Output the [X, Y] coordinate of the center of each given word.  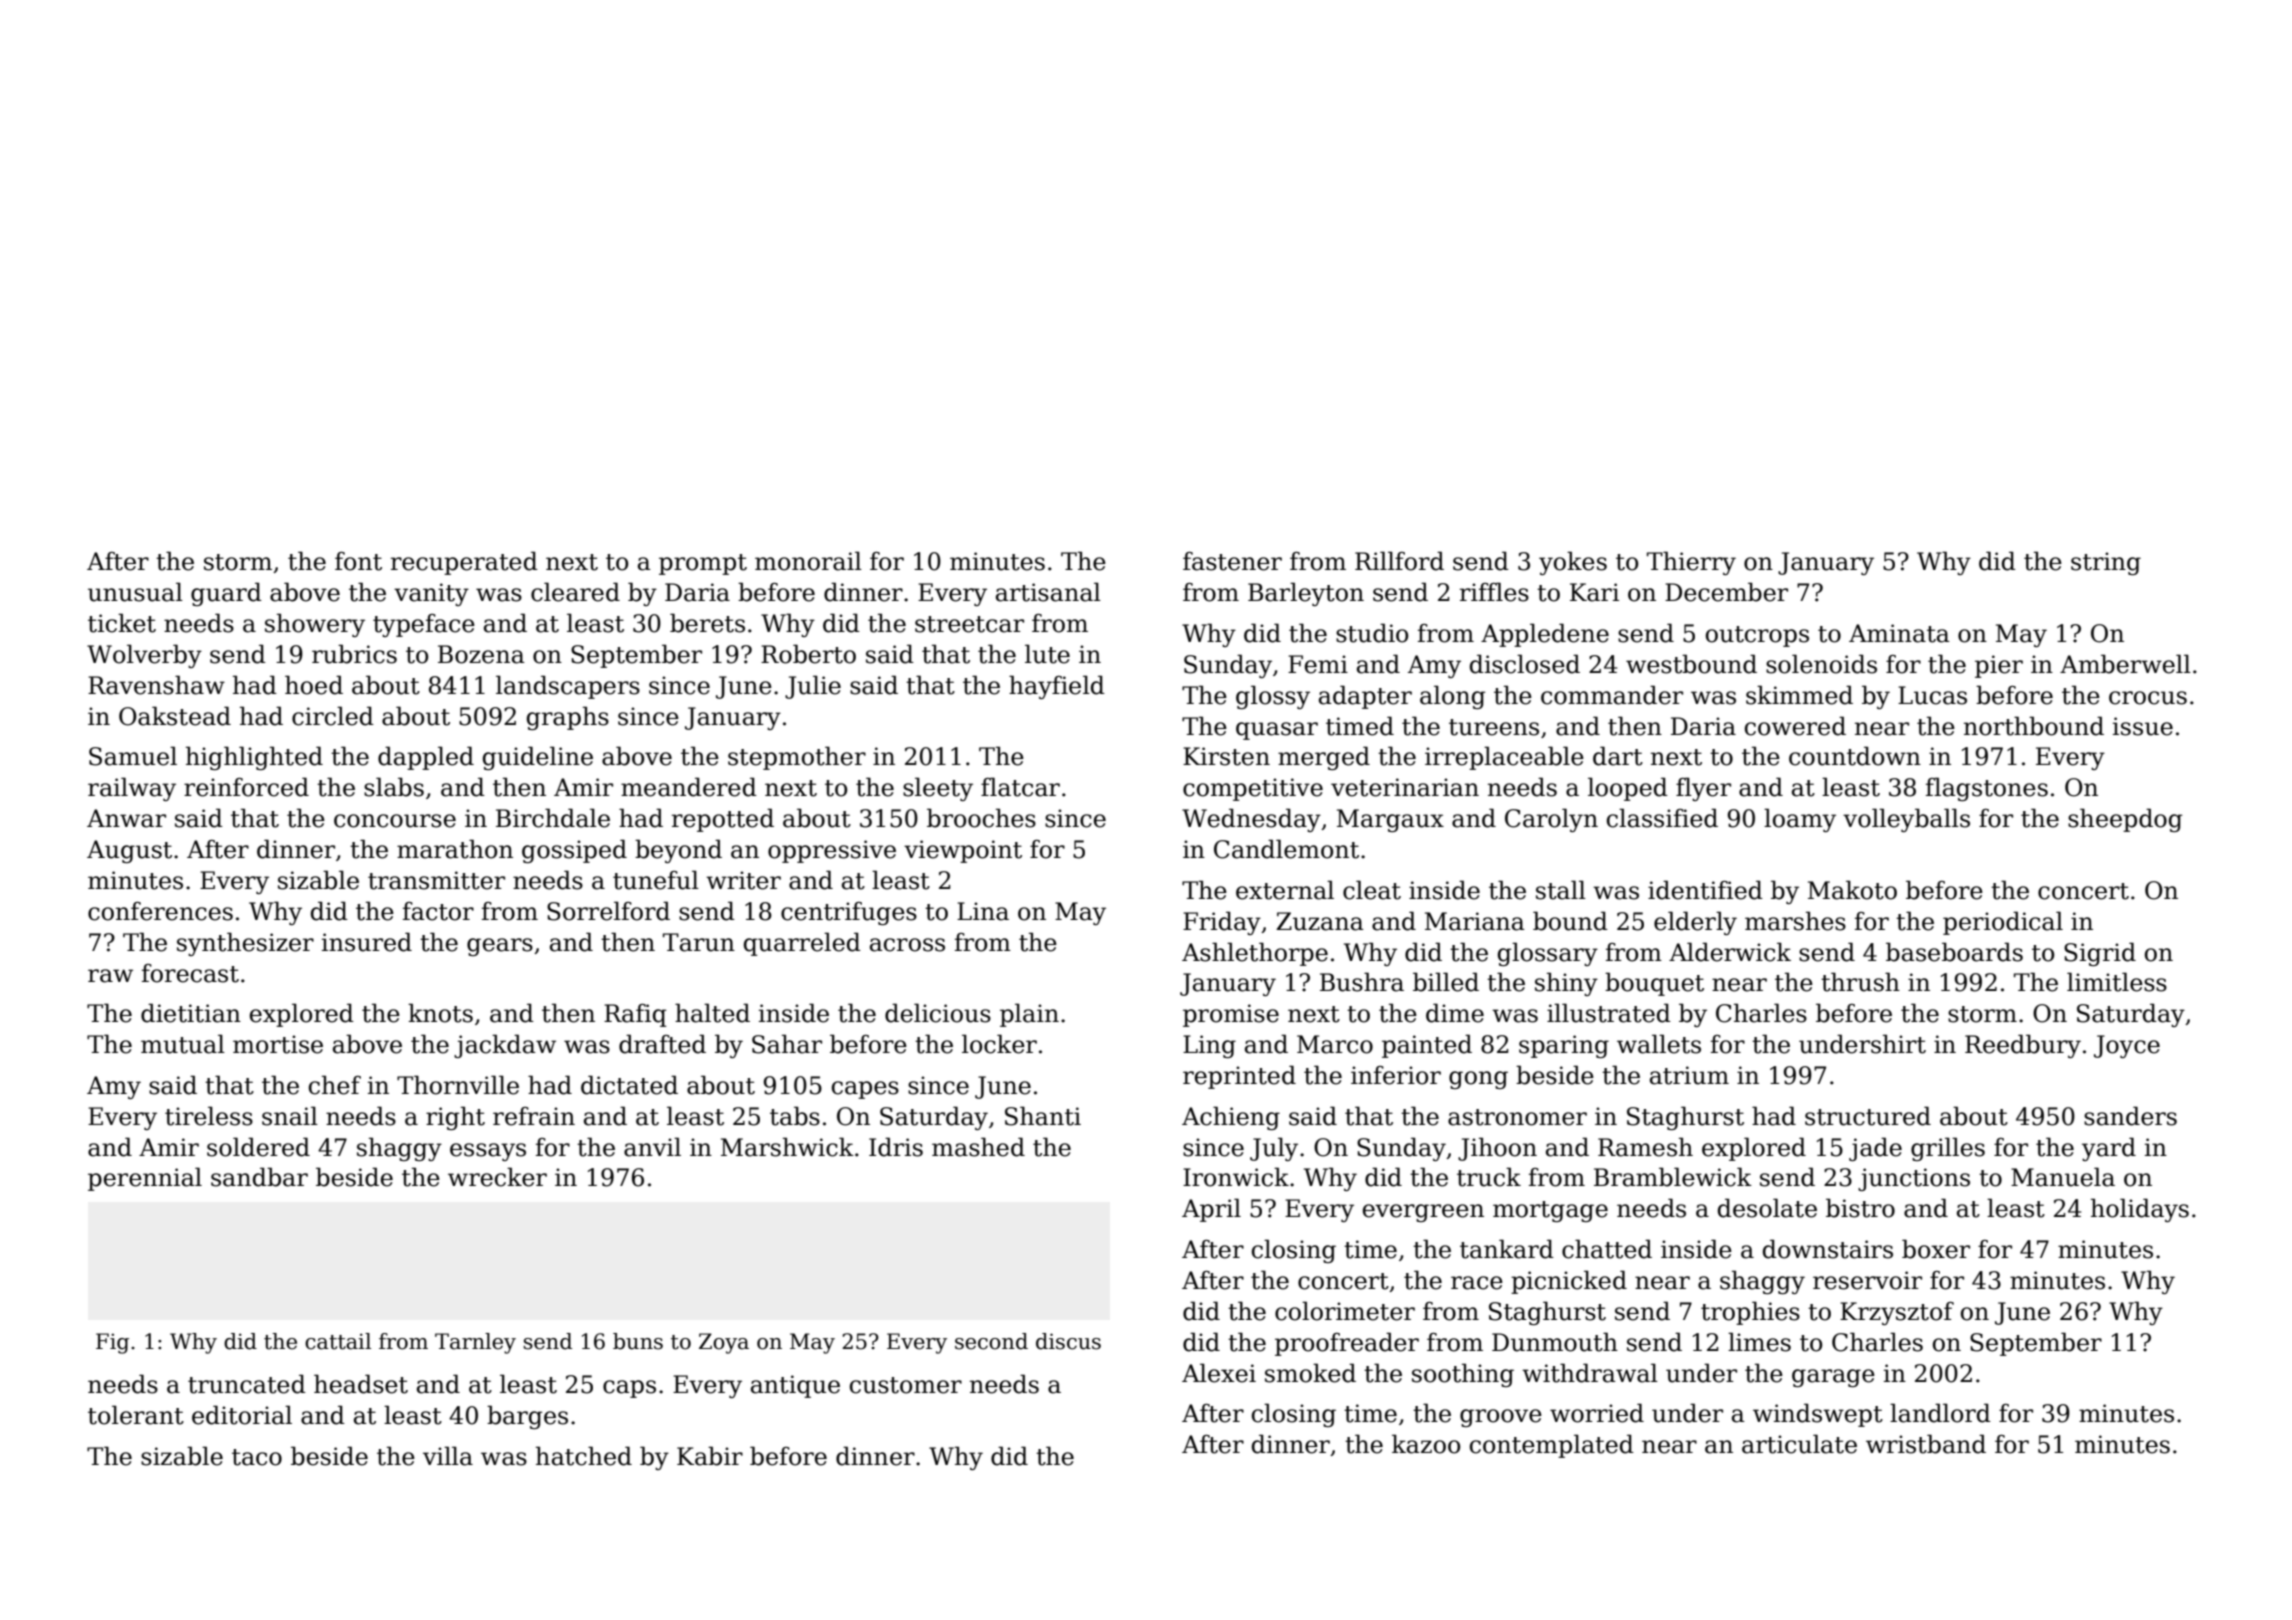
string [2106, 563]
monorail [808, 561]
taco [257, 1457]
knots [440, 1013]
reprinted [1239, 1077]
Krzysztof [1897, 1313]
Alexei [1219, 1373]
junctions [1914, 1179]
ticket [122, 623]
